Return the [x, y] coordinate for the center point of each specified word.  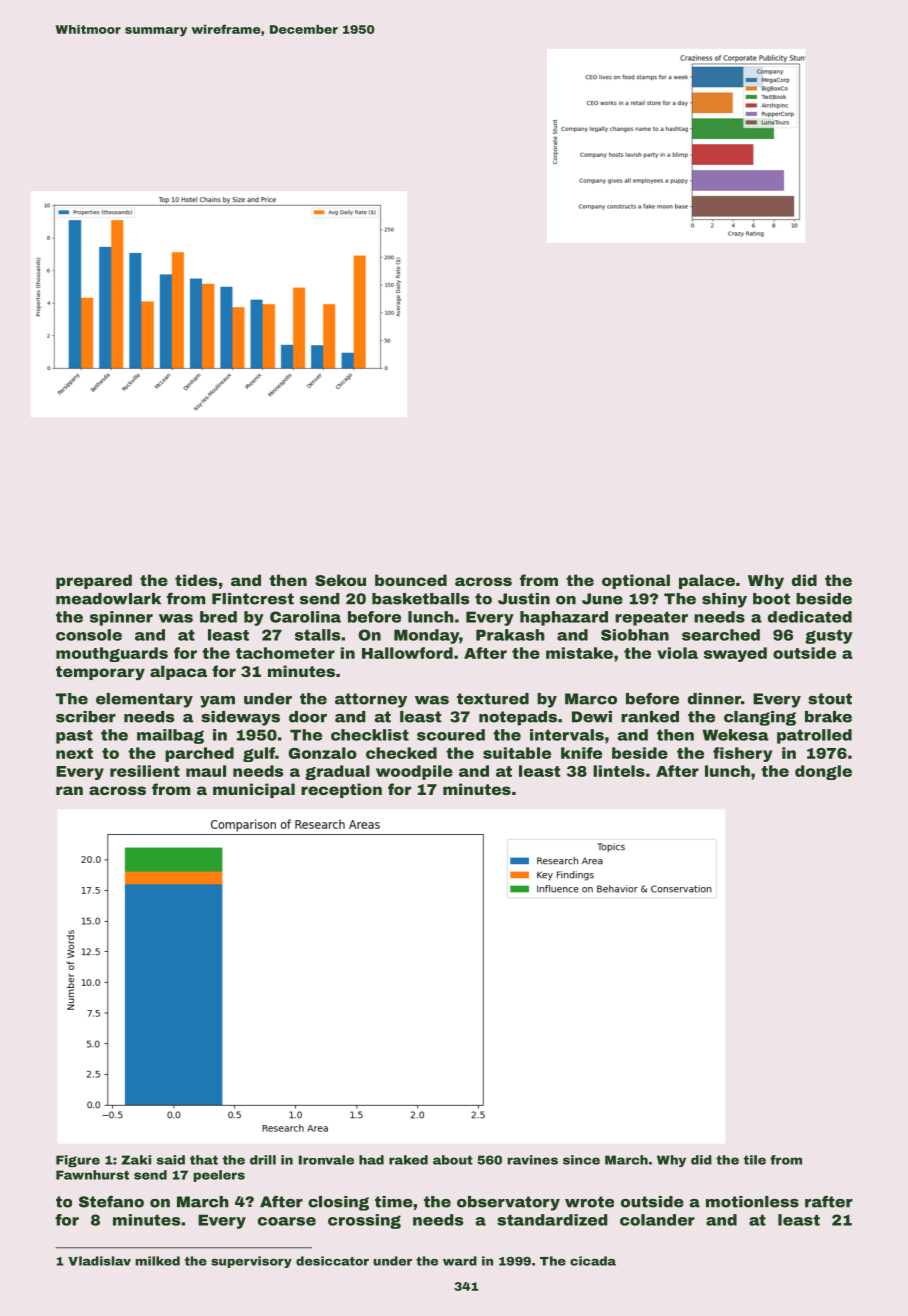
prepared [94, 581]
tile [755, 1160]
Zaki [136, 1160]
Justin [524, 599]
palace [707, 581]
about [453, 1160]
